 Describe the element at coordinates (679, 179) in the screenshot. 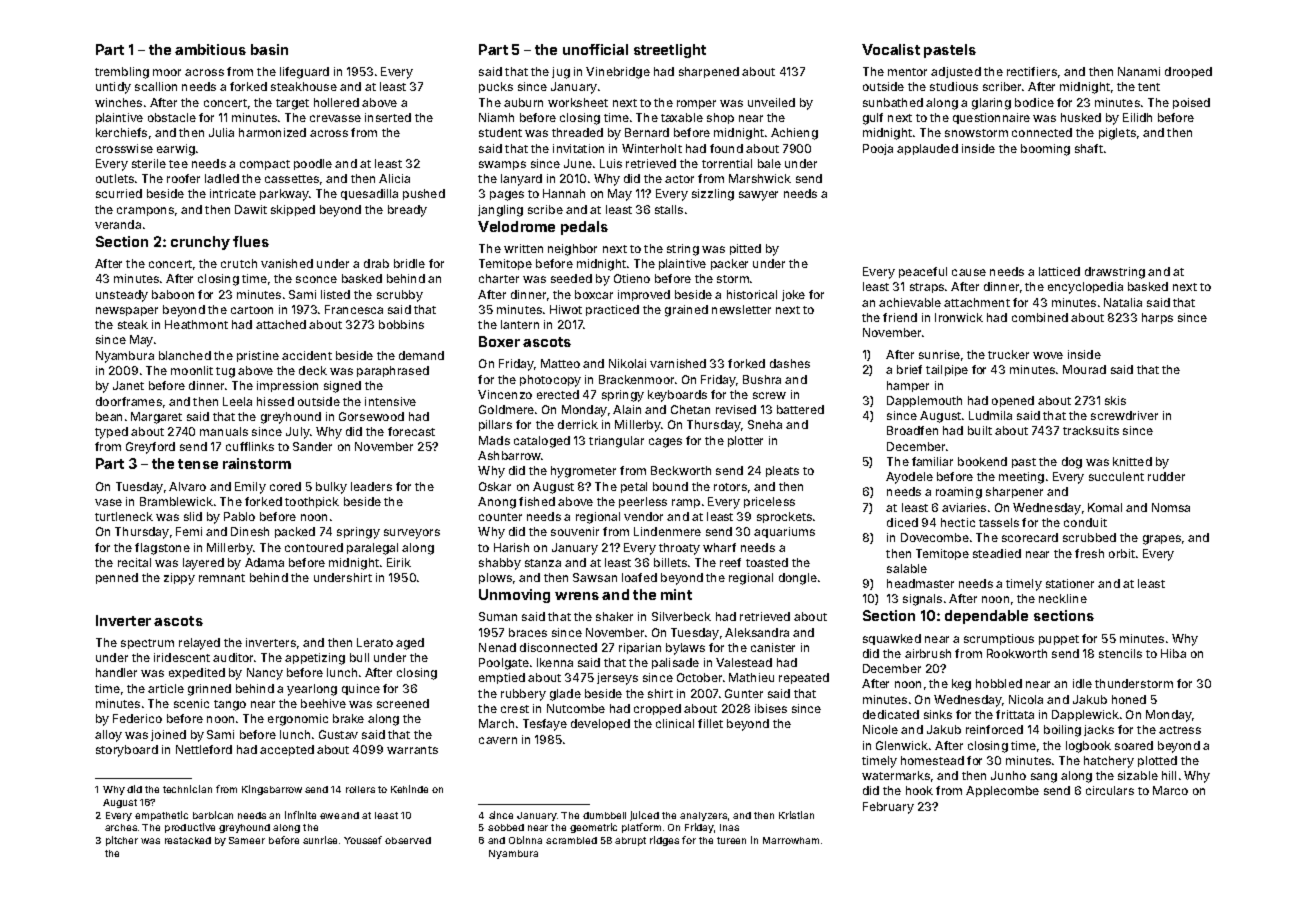

I see `actor` at that location.
